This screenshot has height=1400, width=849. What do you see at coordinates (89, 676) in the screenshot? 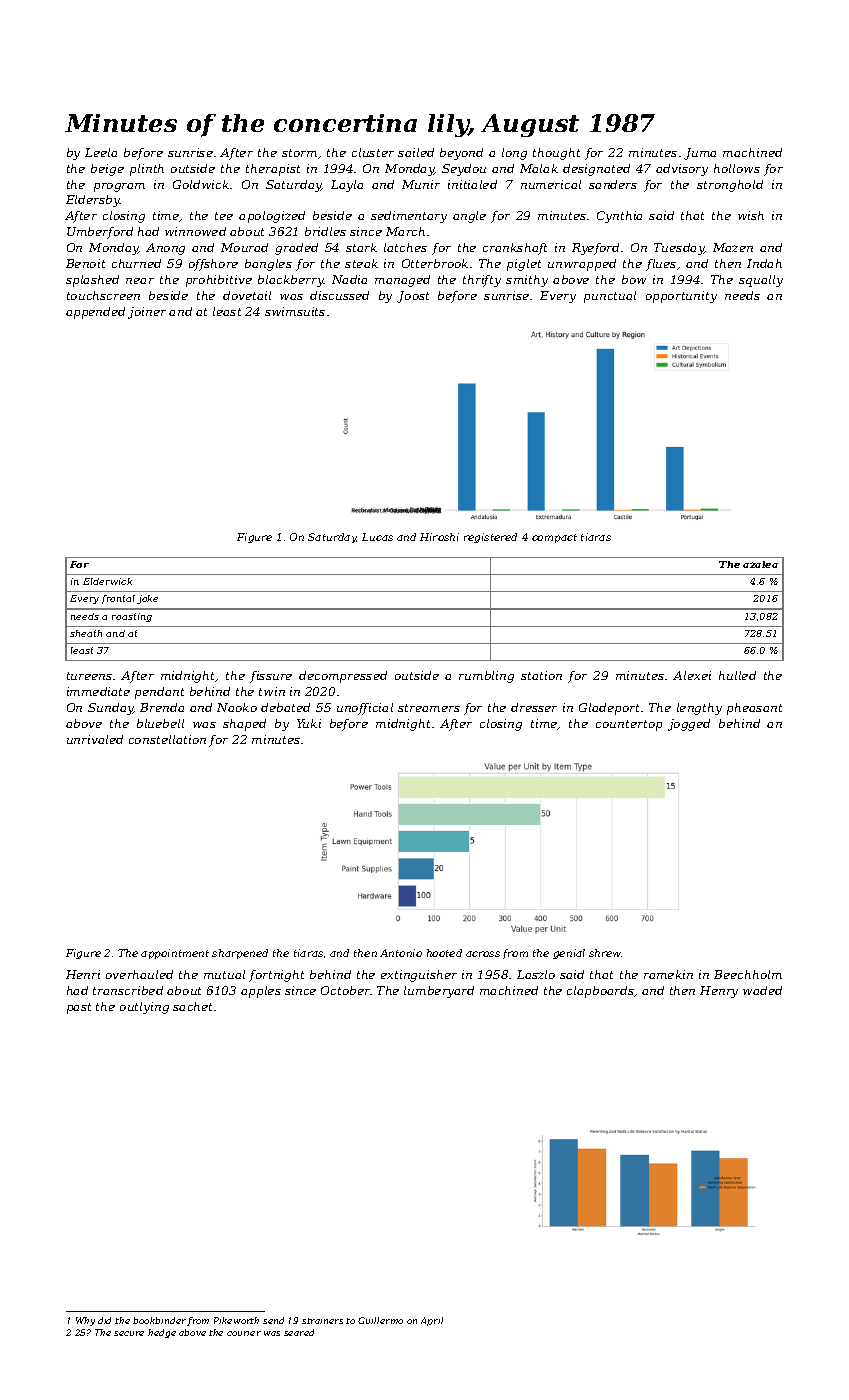
I see `tureens` at bounding box center [89, 676].
